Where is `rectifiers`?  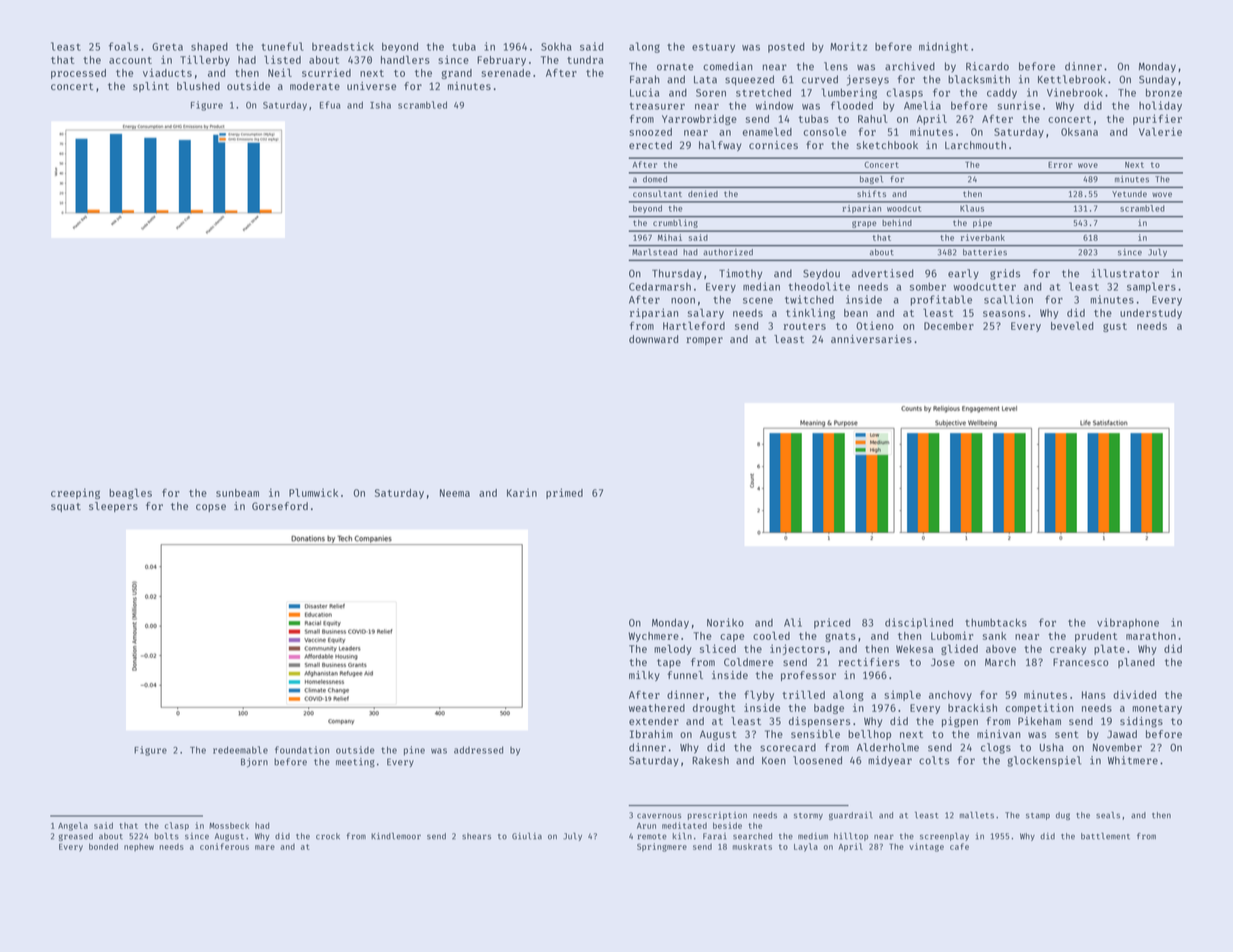
rectifiers is located at coordinates (869, 662).
